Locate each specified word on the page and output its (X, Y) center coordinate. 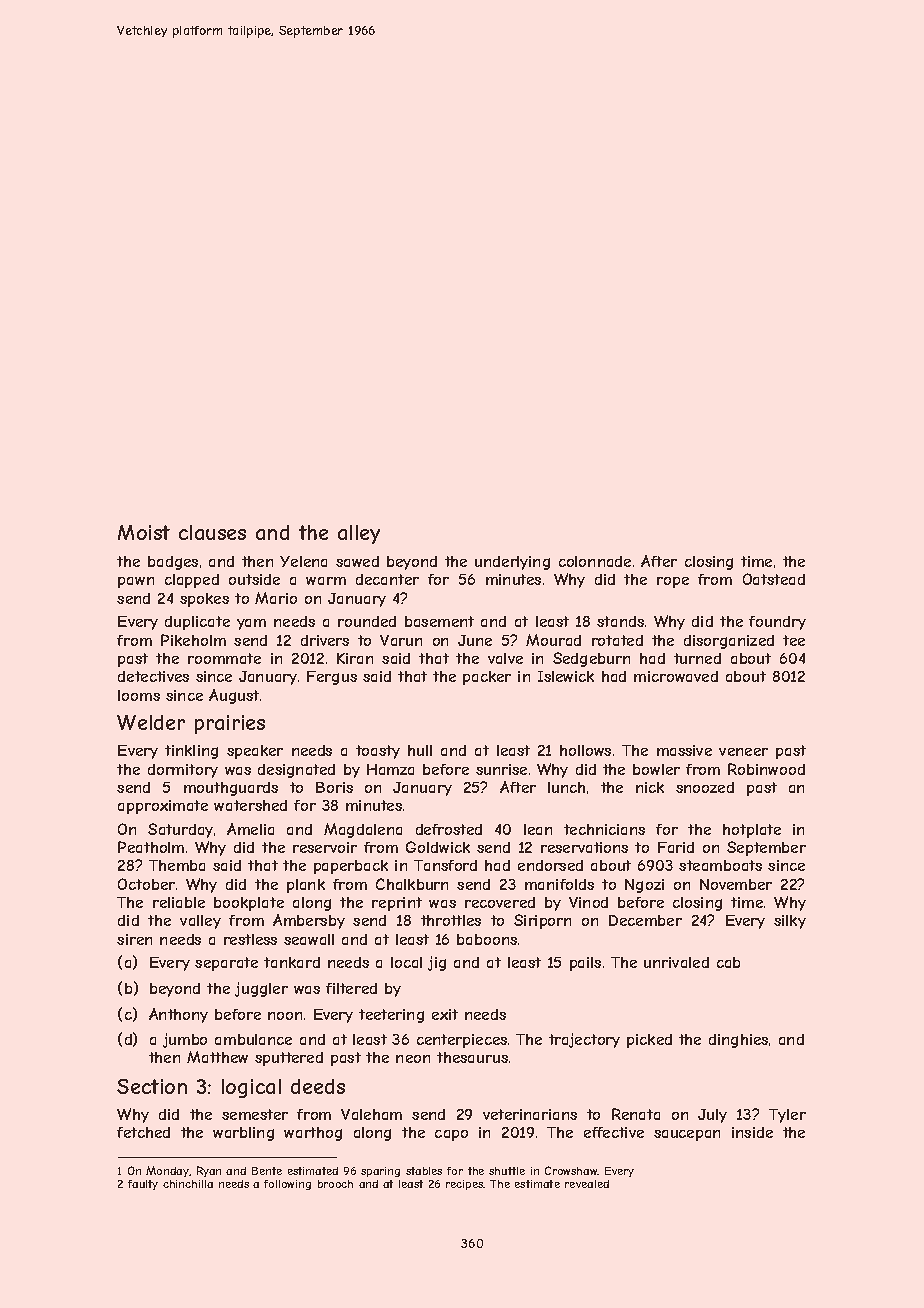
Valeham (371, 1114)
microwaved (676, 676)
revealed (587, 1184)
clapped (192, 581)
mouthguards (231, 789)
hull (420, 750)
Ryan (209, 1171)
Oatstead (774, 579)
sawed (357, 561)
